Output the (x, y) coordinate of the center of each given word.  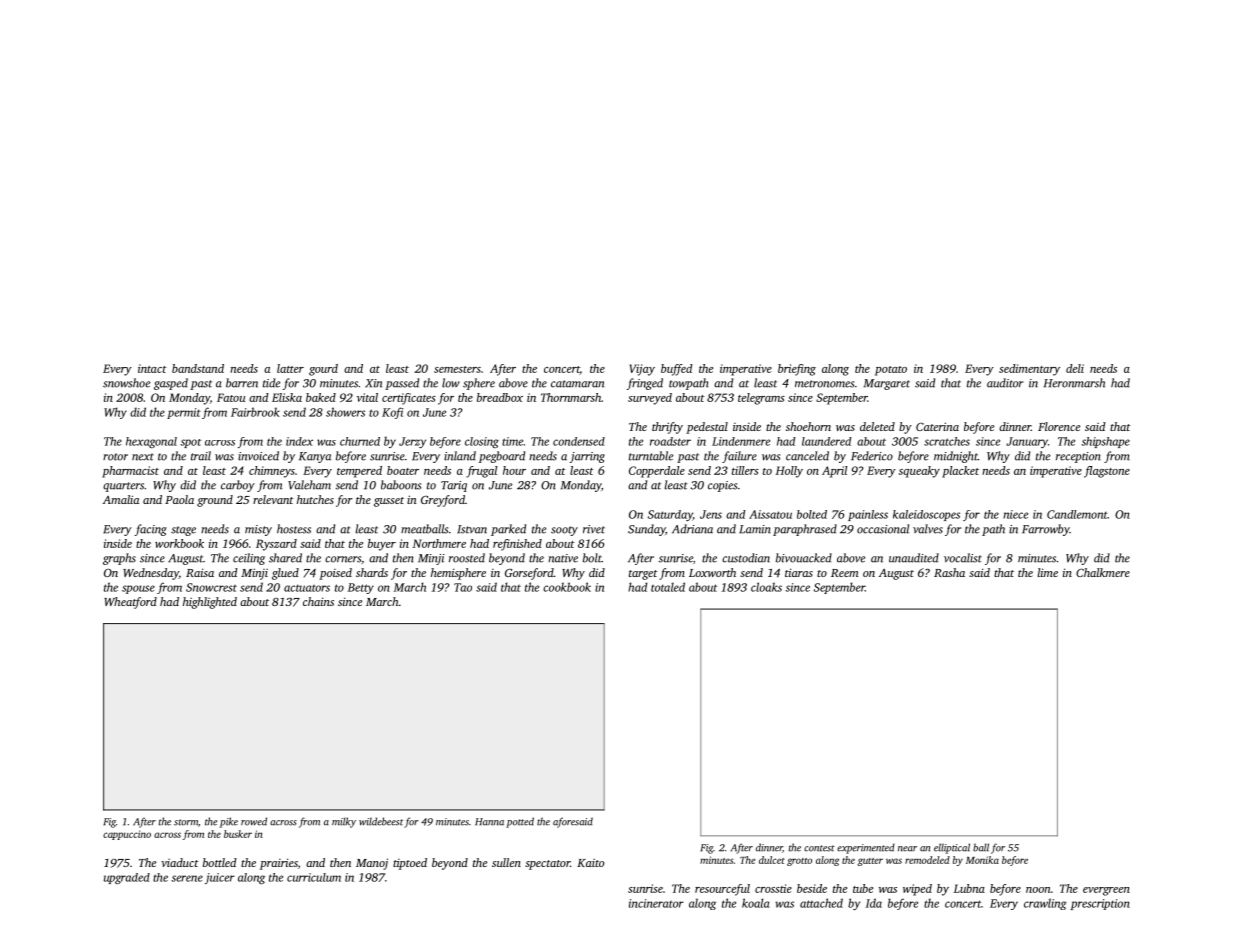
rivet (594, 529)
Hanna (489, 822)
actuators (307, 588)
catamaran (577, 384)
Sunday (646, 530)
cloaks (766, 587)
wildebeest (381, 821)
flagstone (1107, 472)
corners (343, 559)
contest (819, 848)
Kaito (590, 863)
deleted (877, 426)
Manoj (372, 864)
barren (242, 383)
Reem (844, 573)
